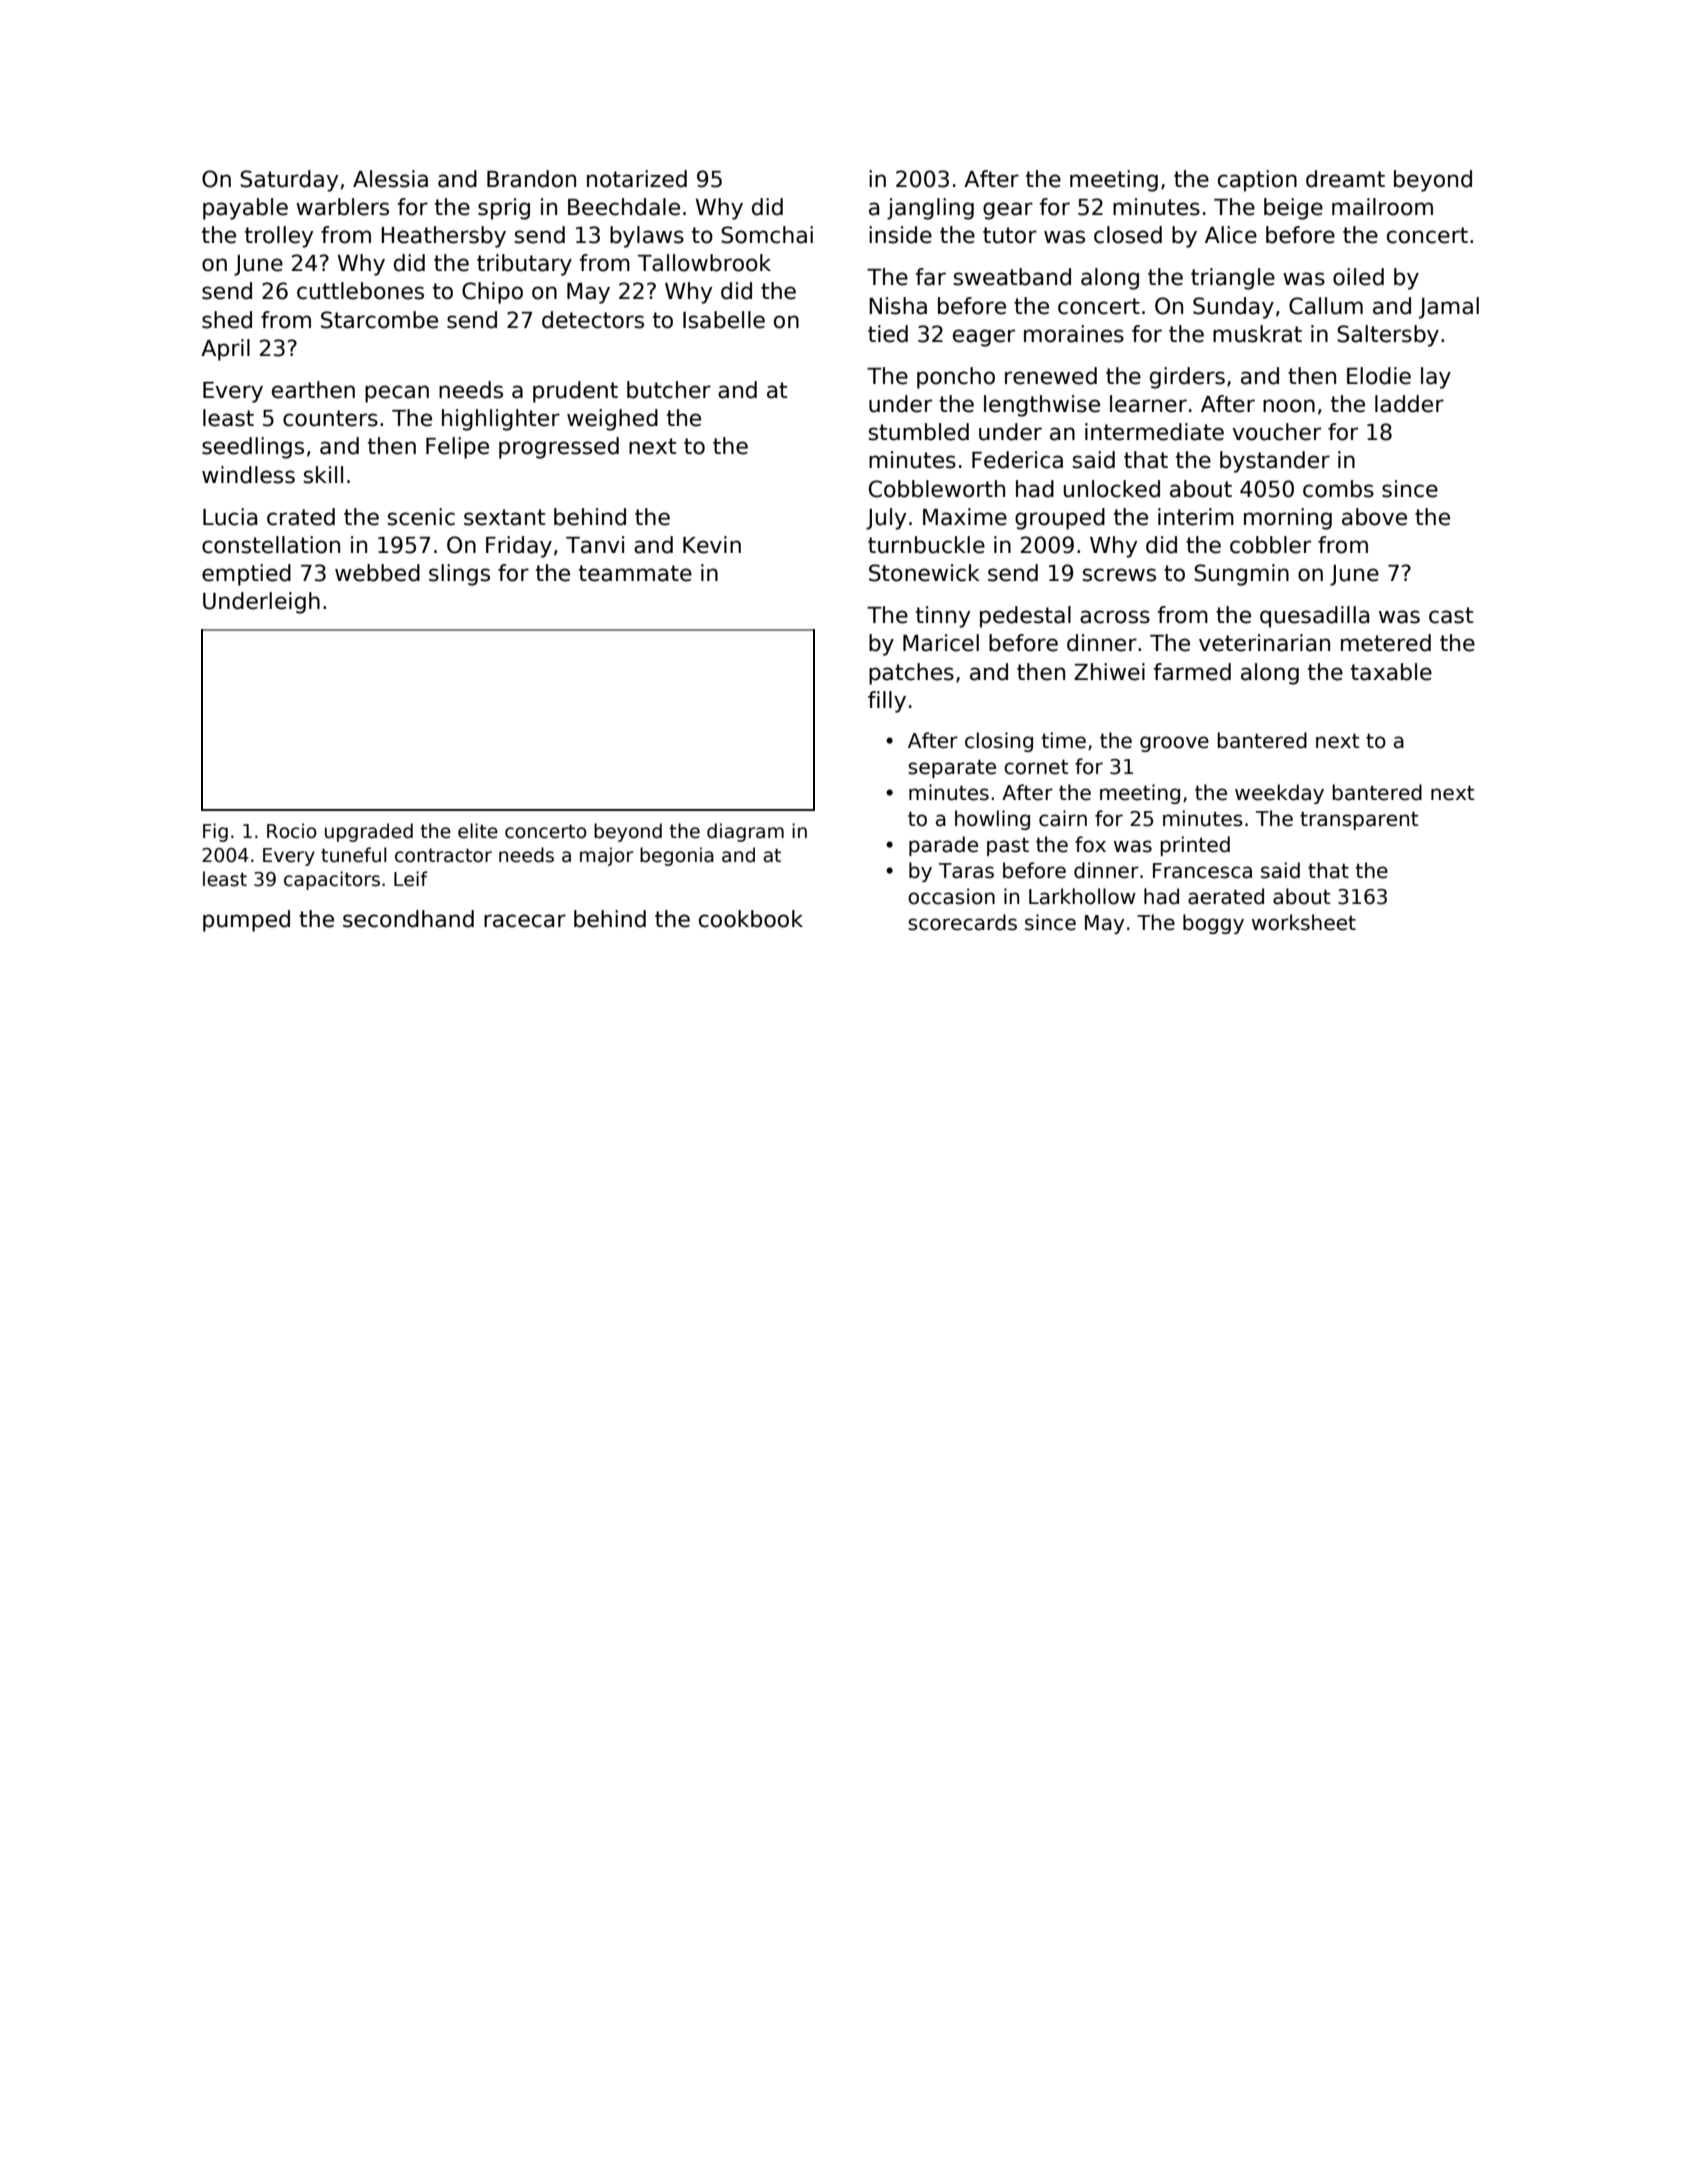  Describe the element at coordinates (408, 919) in the screenshot. I see `secondhand` at that location.
